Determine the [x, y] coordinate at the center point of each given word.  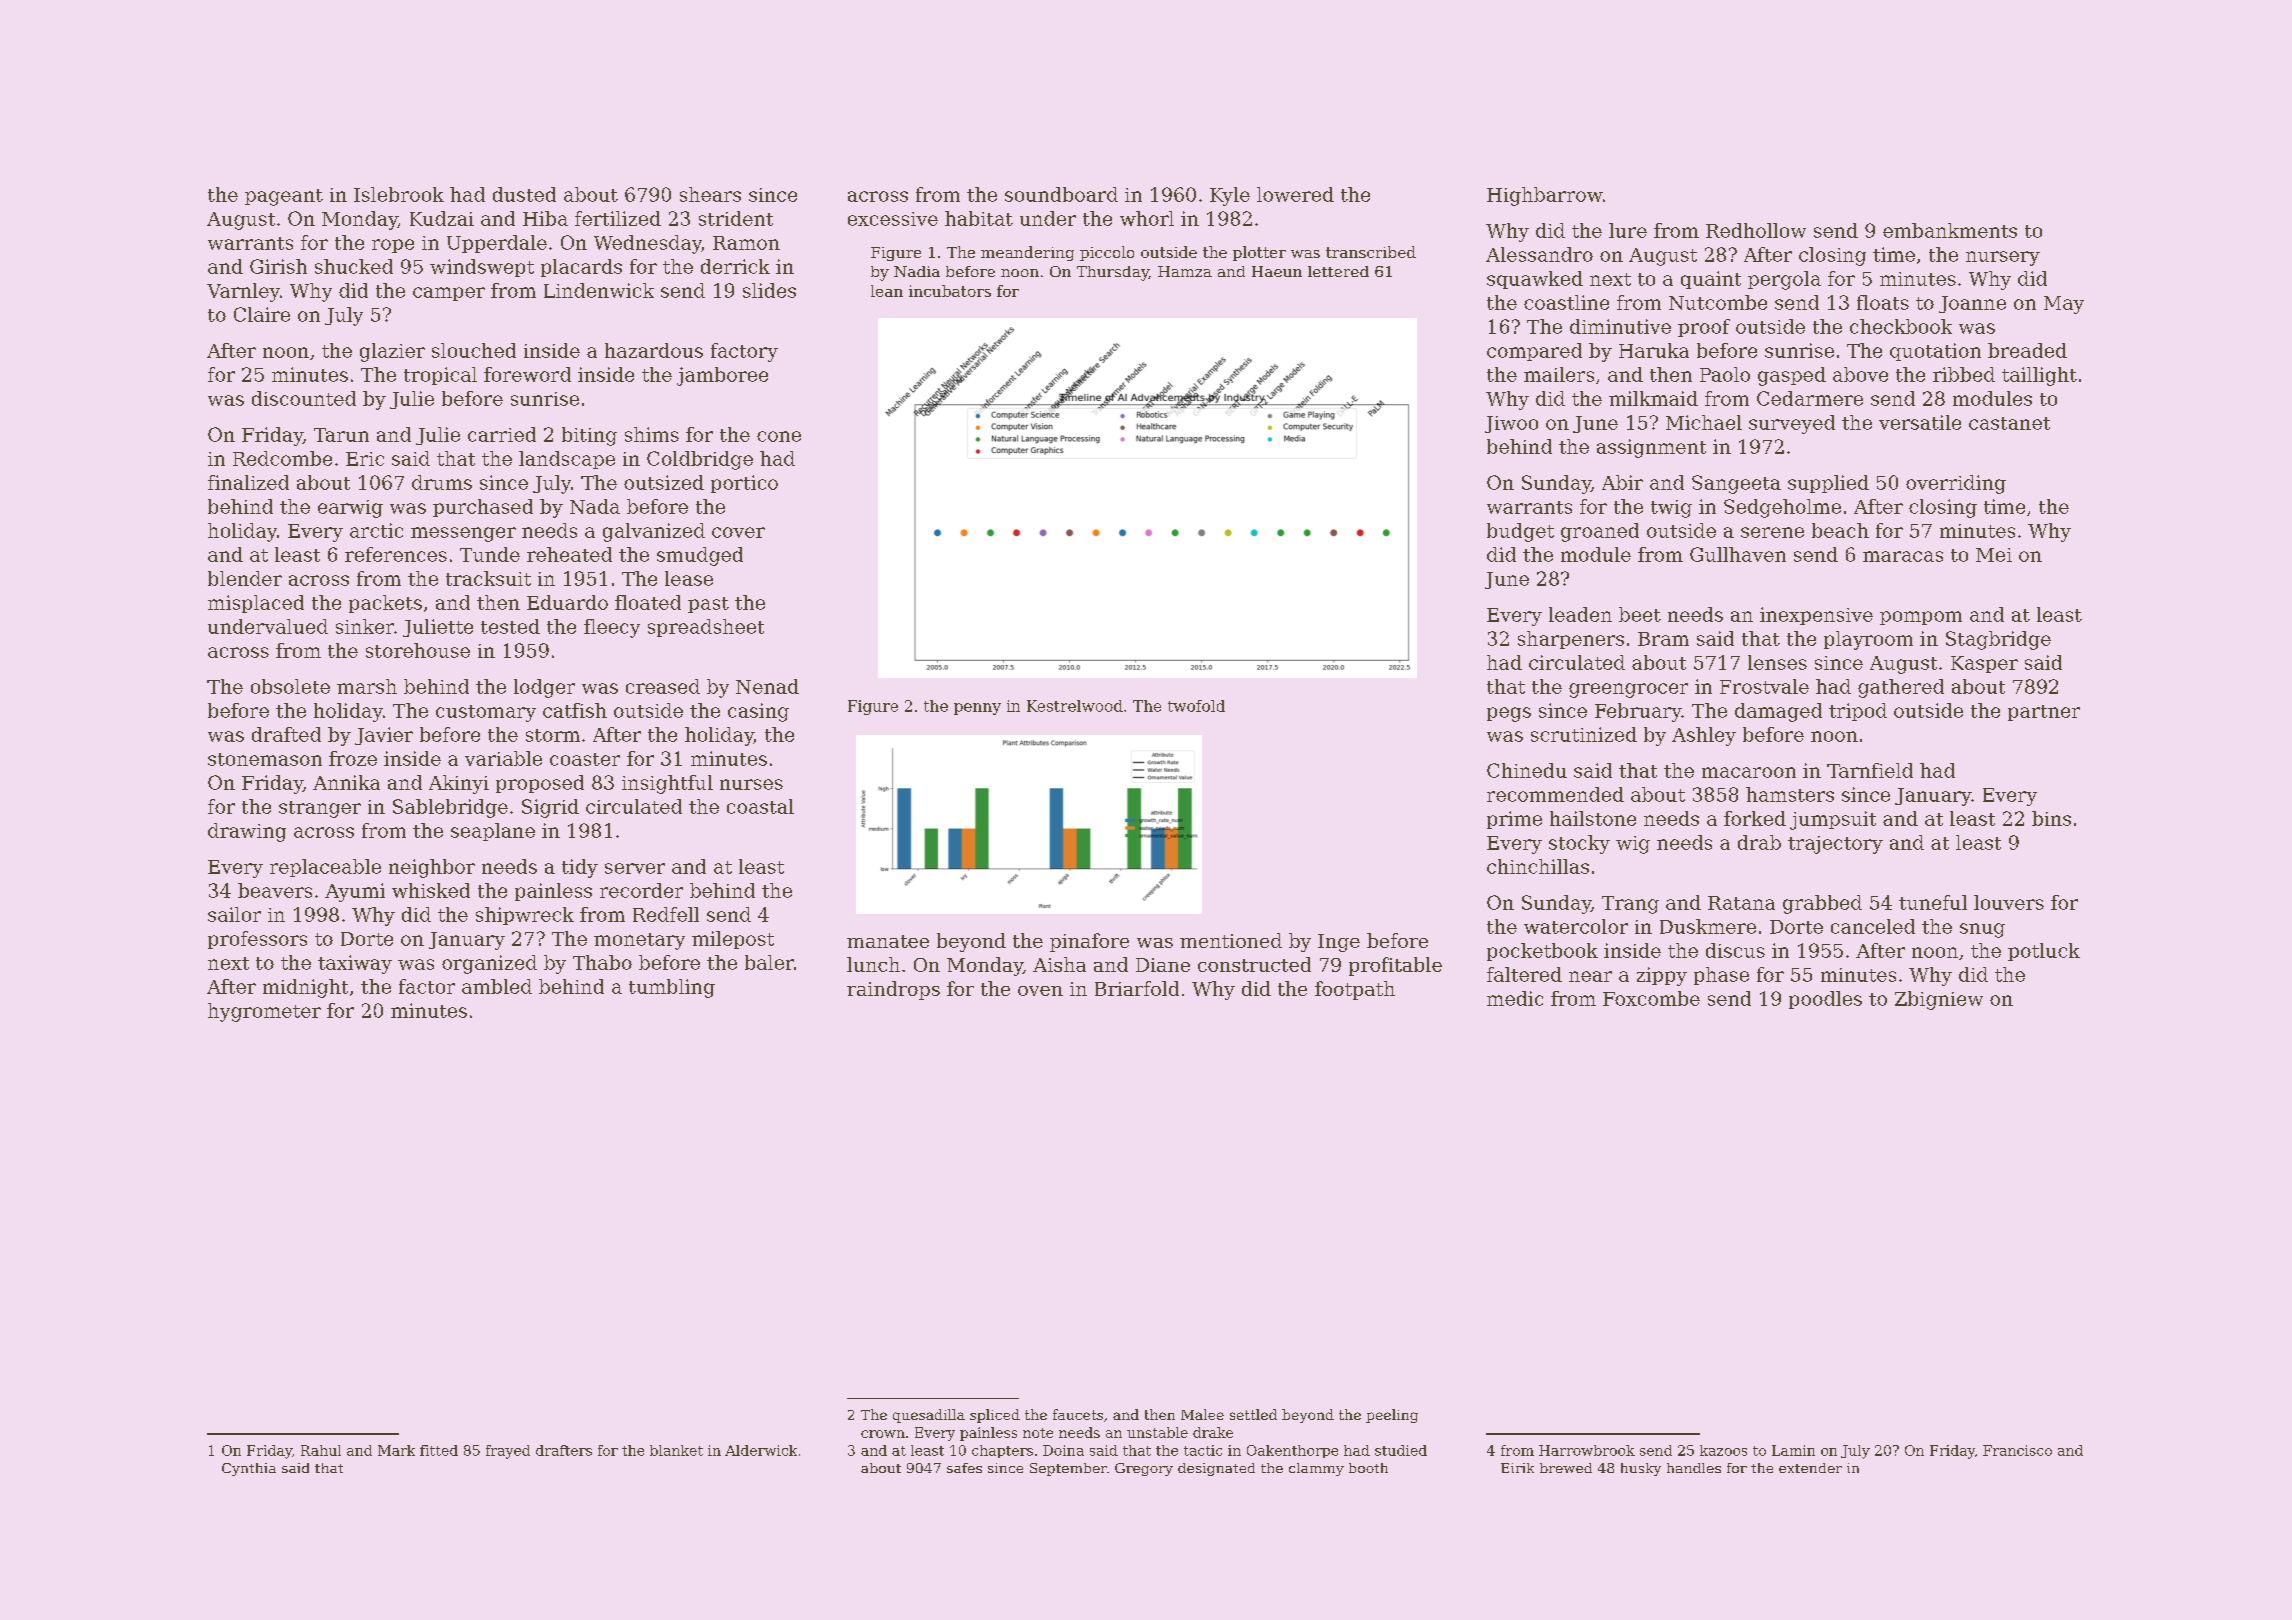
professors [257, 940]
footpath [1355, 990]
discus [1735, 950]
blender [245, 578]
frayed [508, 1452]
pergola [1784, 280]
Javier [384, 736]
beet [1640, 614]
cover [738, 532]
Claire [262, 314]
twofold [1196, 706]
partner [2044, 713]
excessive [893, 219]
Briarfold [1137, 988]
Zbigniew [1939, 1000]
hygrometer [264, 1012]
